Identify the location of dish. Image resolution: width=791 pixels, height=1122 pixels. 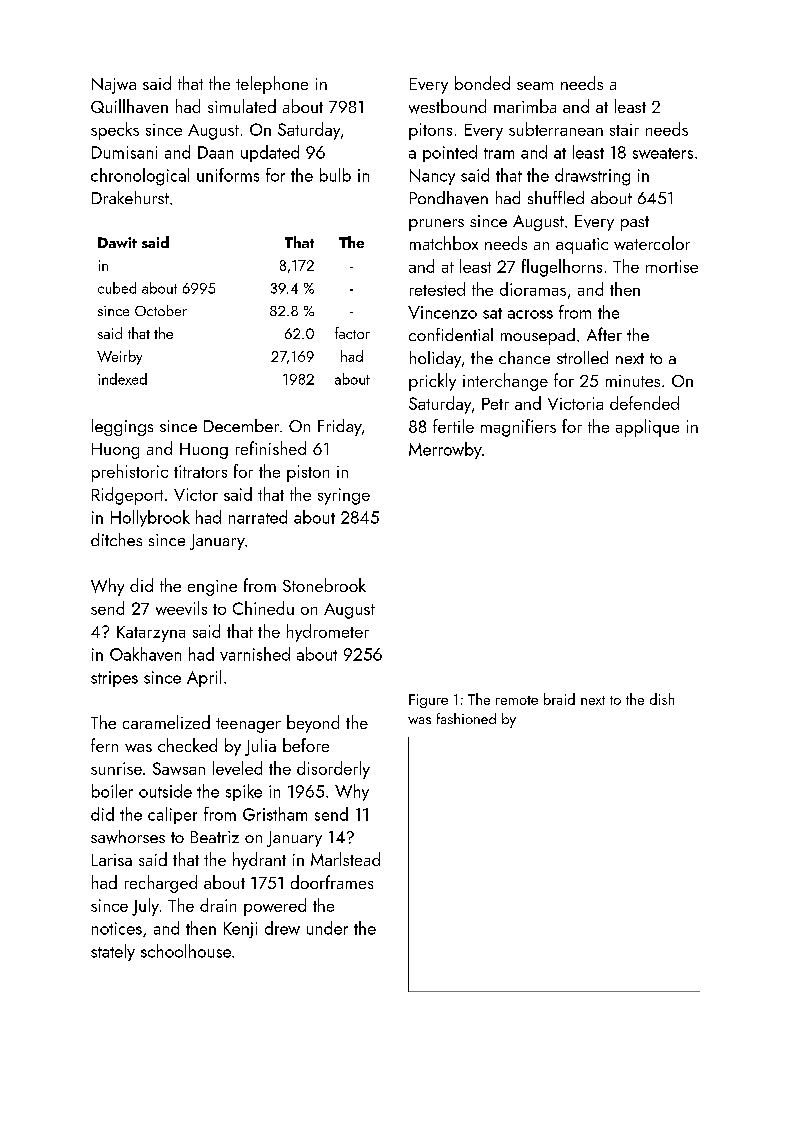
(662, 699).
